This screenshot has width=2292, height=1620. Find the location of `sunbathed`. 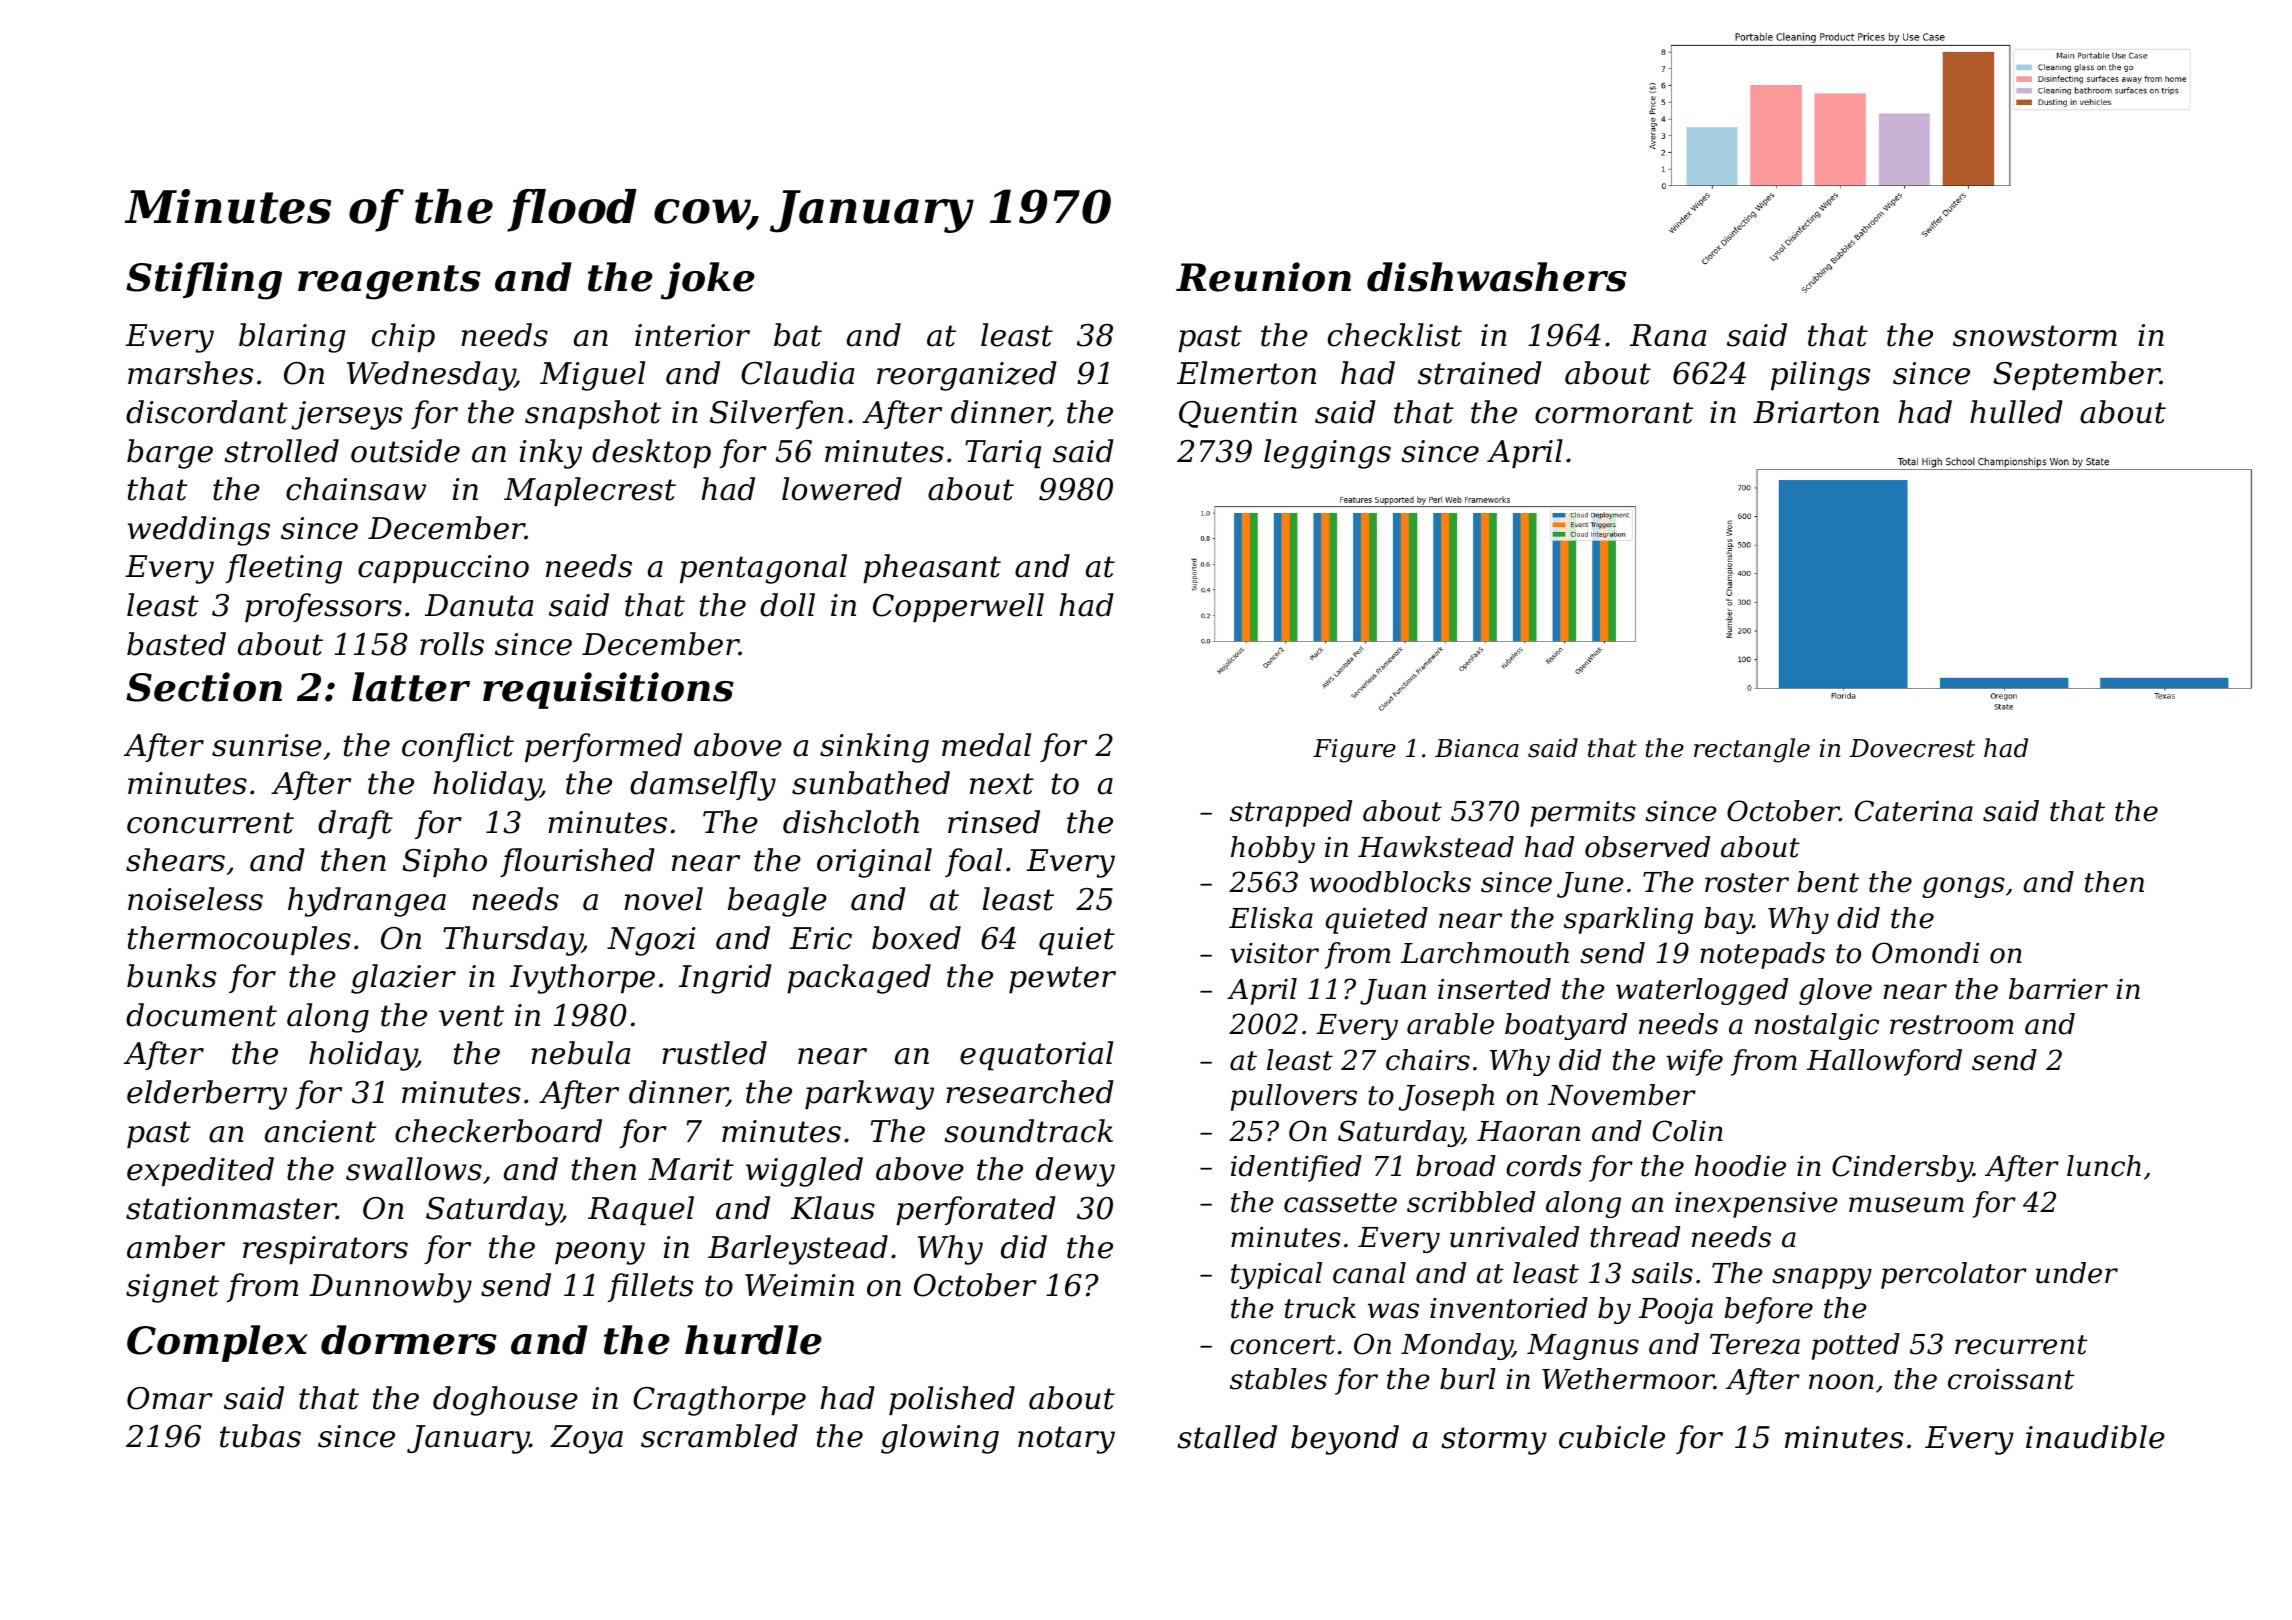

sunbathed is located at coordinates (871, 783).
